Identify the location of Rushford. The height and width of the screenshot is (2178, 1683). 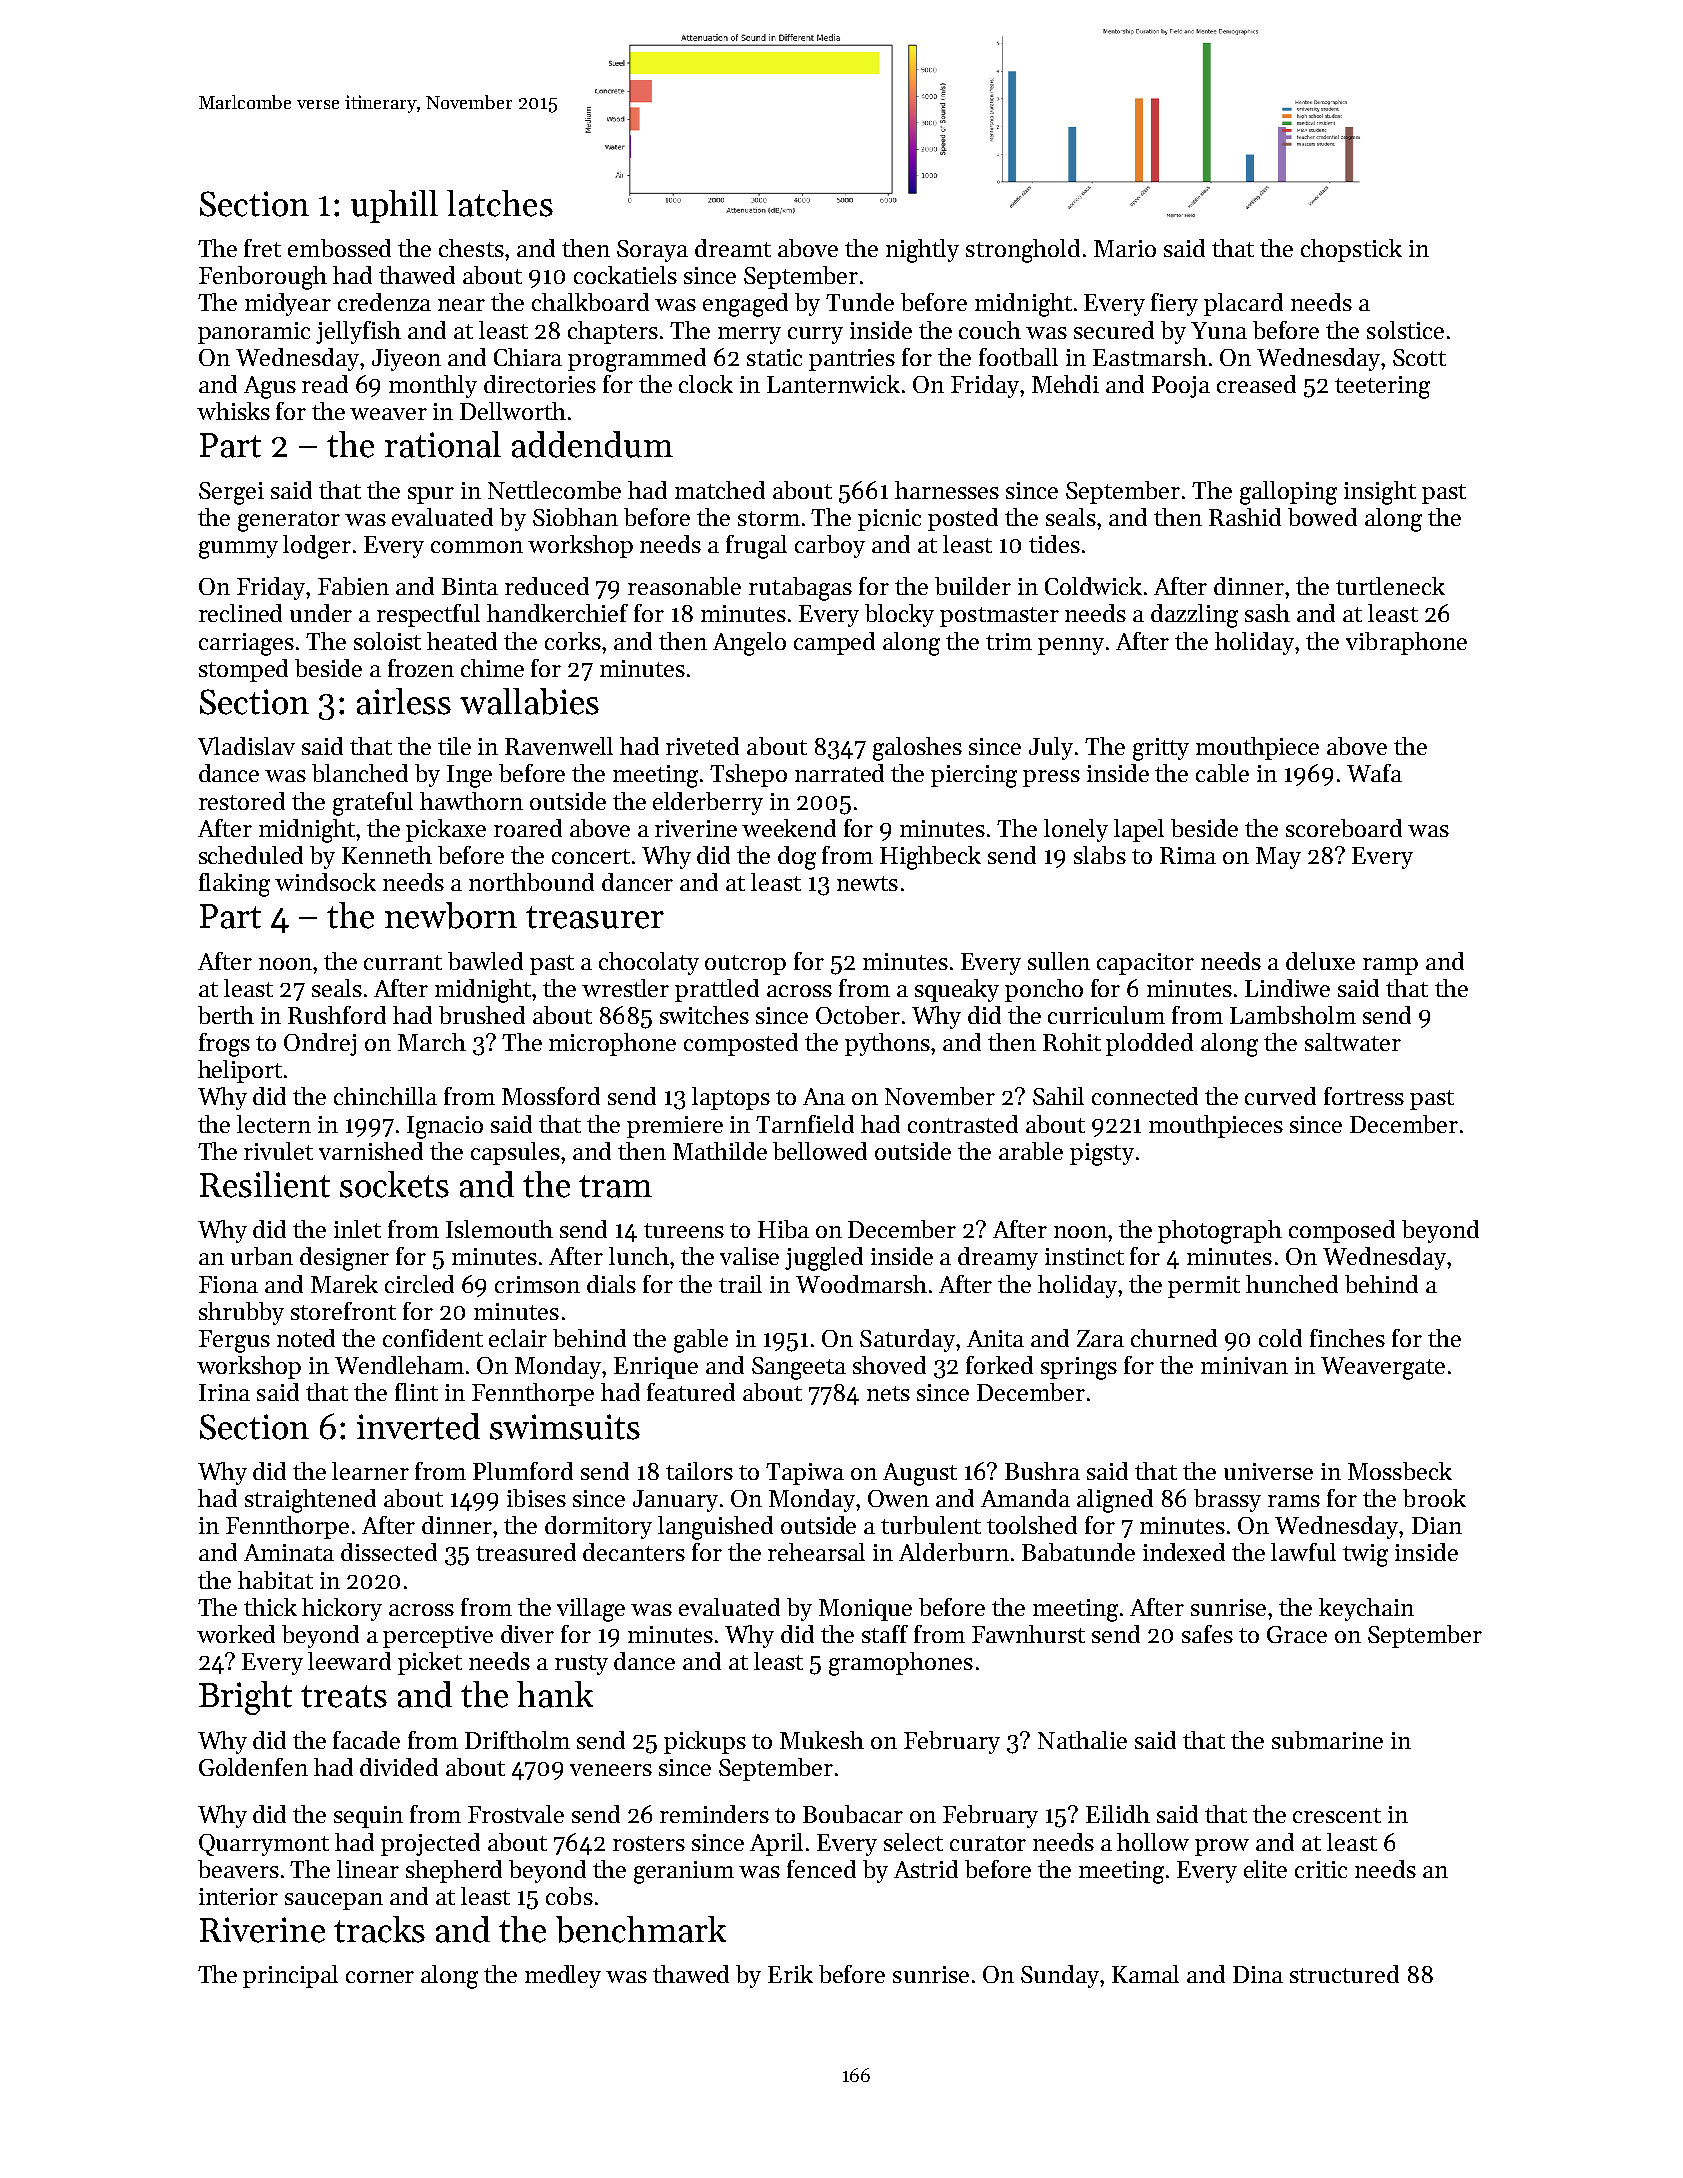
(337, 1015).
